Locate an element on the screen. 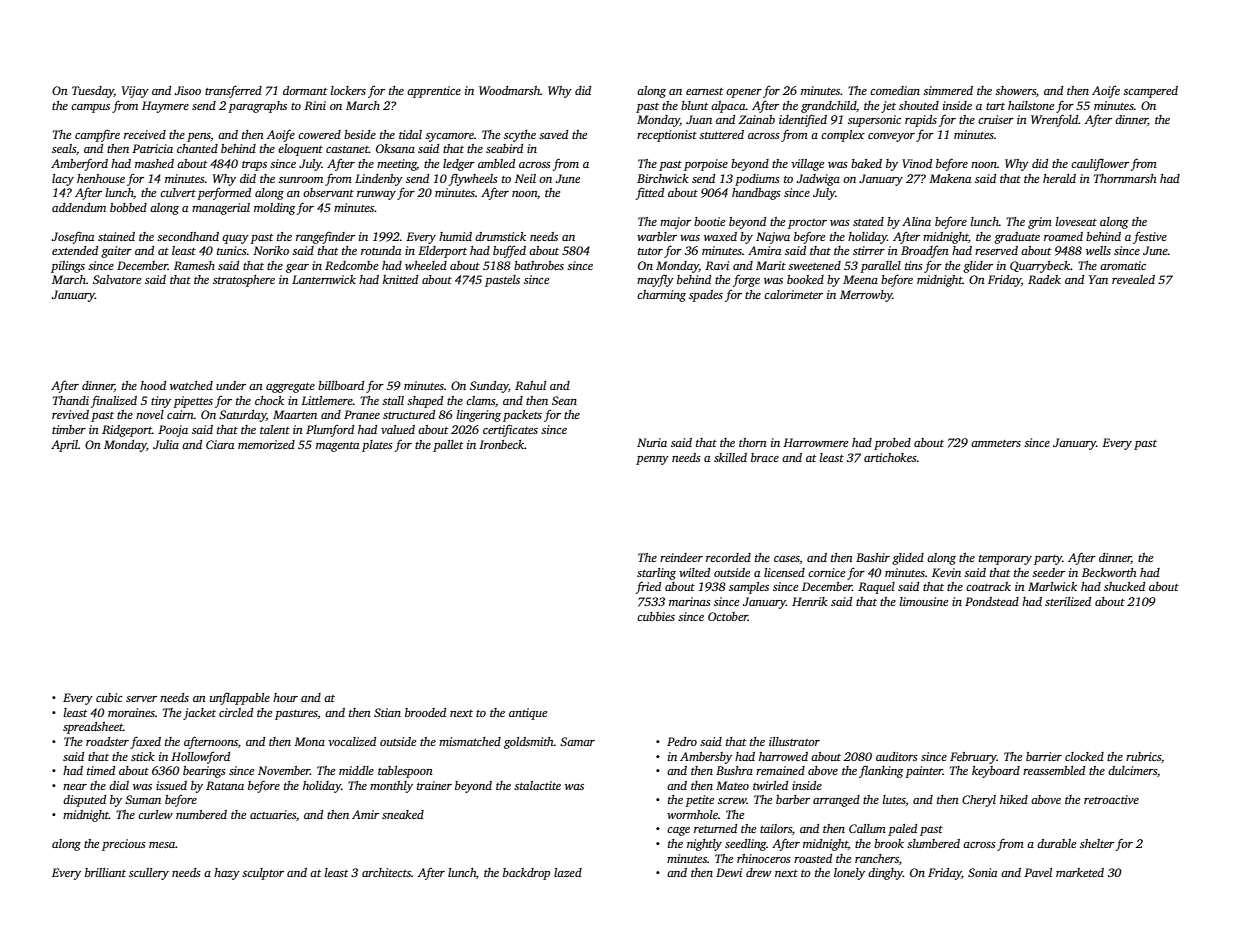  brilliant is located at coordinates (105, 872).
